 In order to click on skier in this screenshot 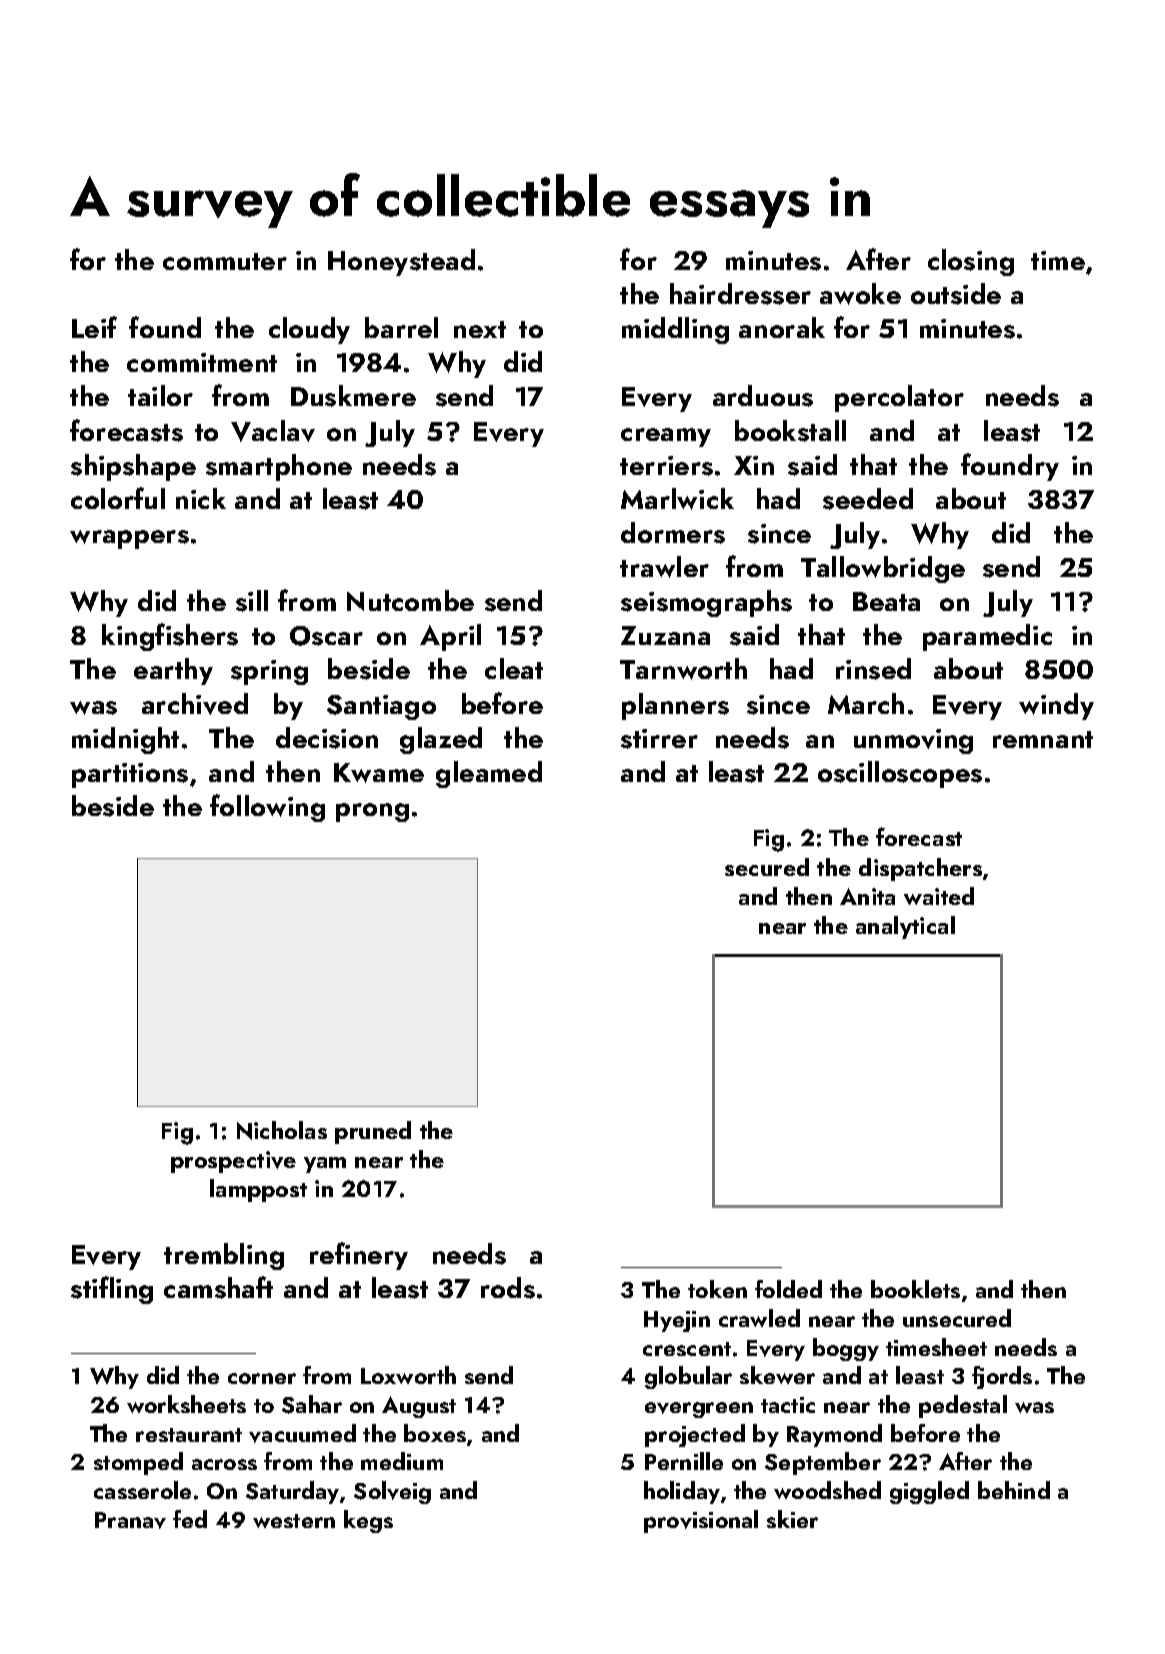, I will do `click(792, 1519)`.
